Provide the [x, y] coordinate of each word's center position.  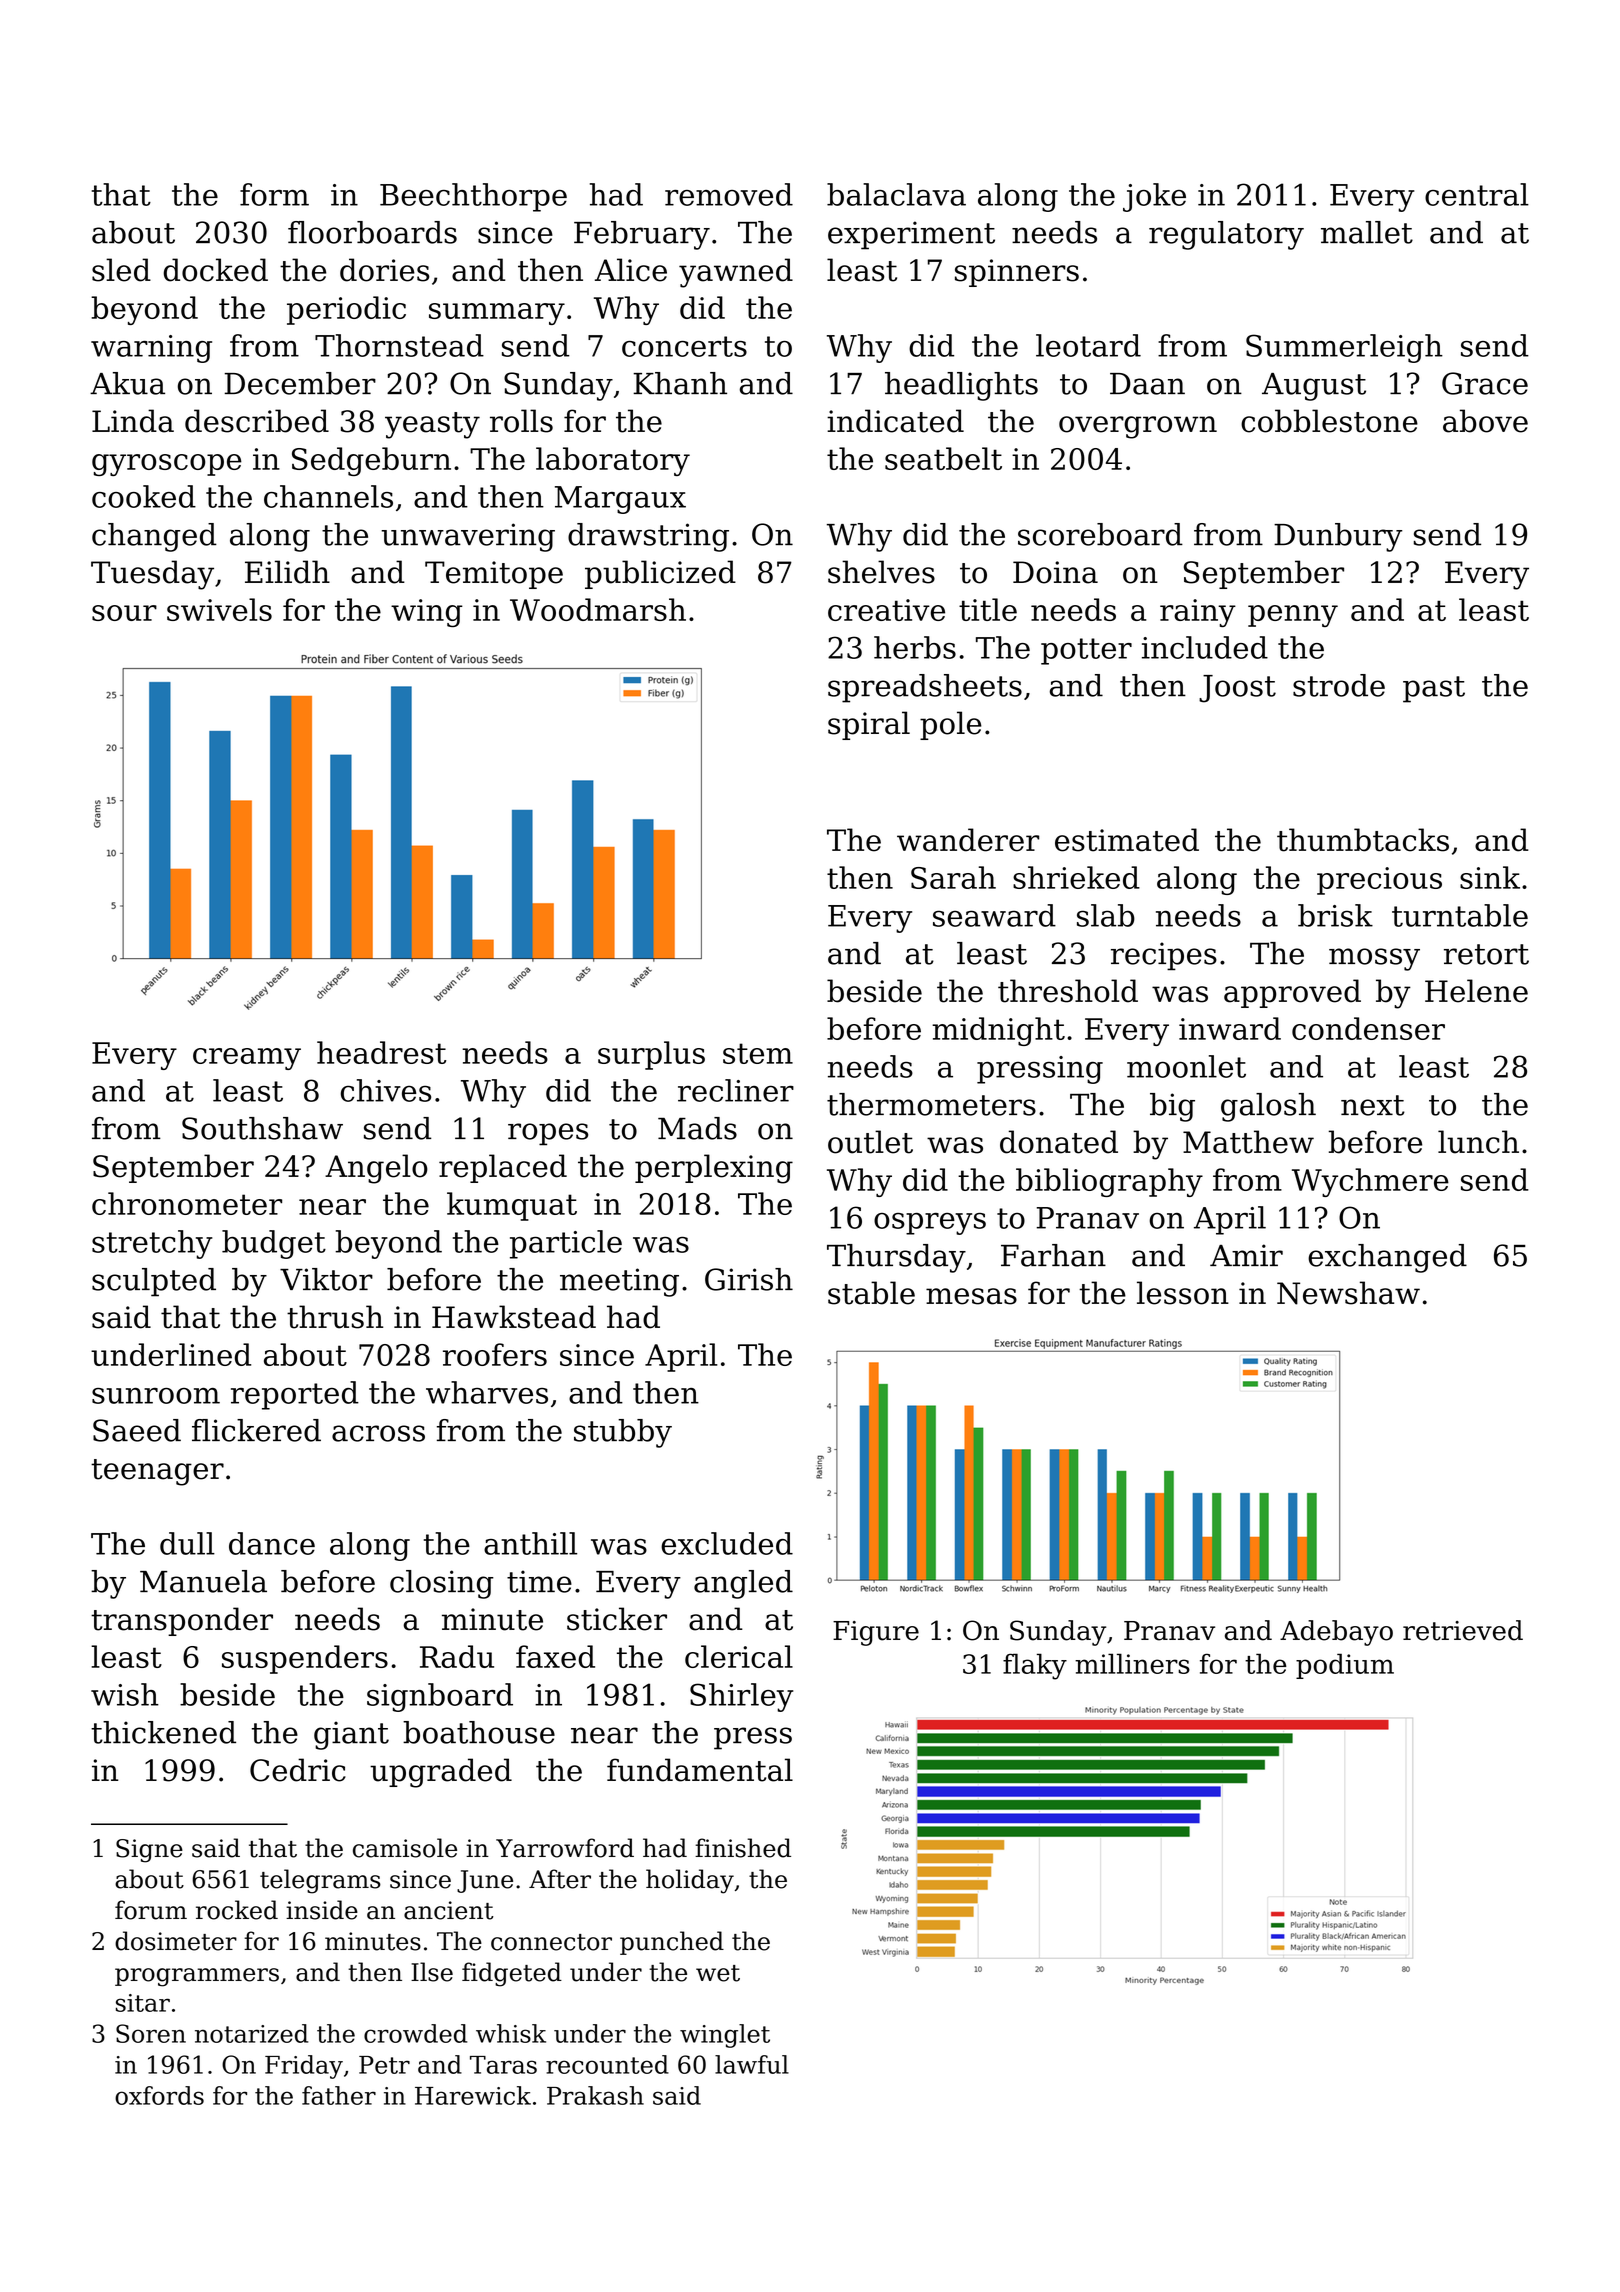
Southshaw [262, 1128]
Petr [384, 2065]
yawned [736, 273]
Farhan [1053, 1255]
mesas [971, 1296]
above [1485, 421]
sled [121, 270]
